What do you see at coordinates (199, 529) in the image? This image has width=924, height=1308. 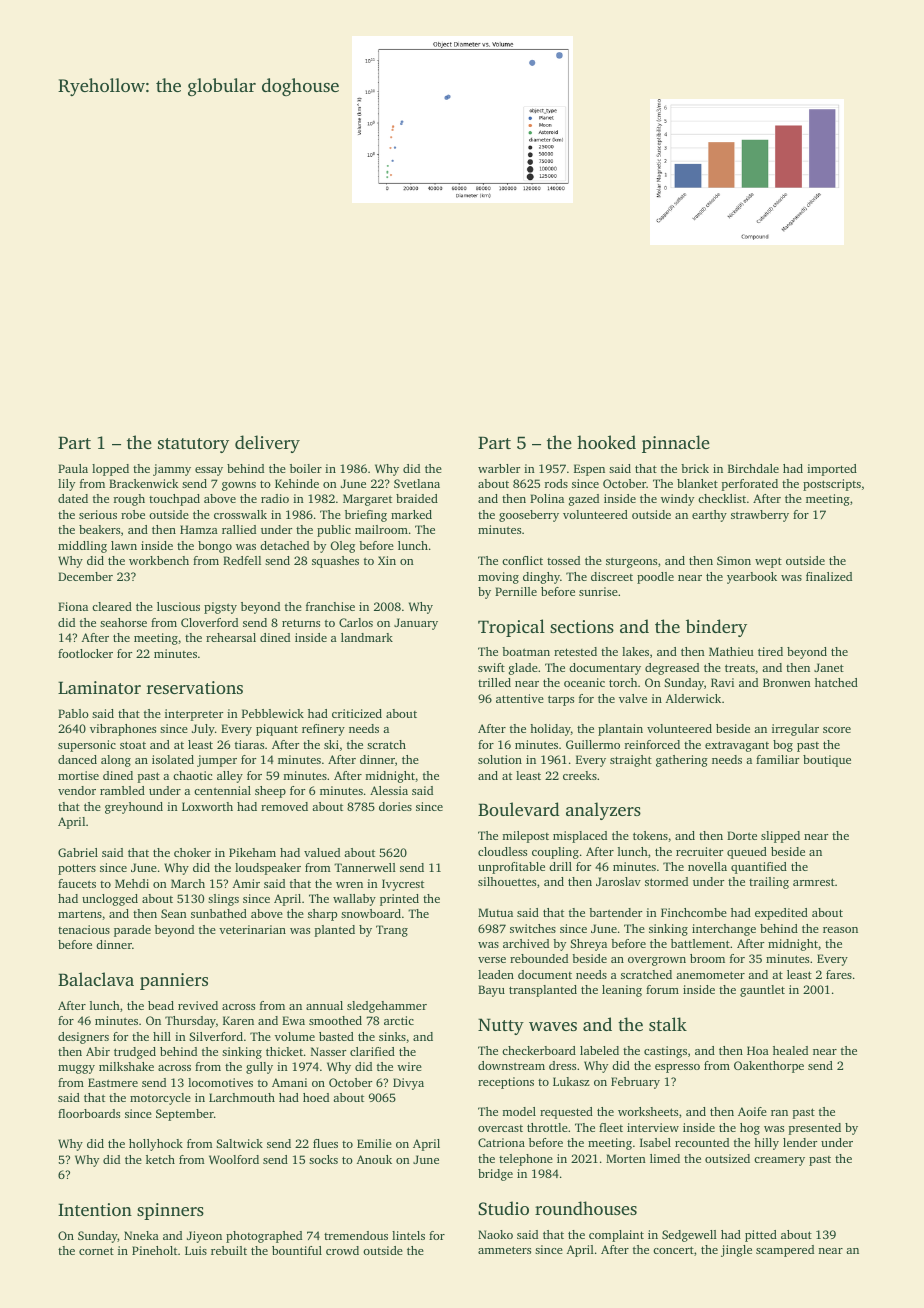 I see `Hamza` at bounding box center [199, 529].
